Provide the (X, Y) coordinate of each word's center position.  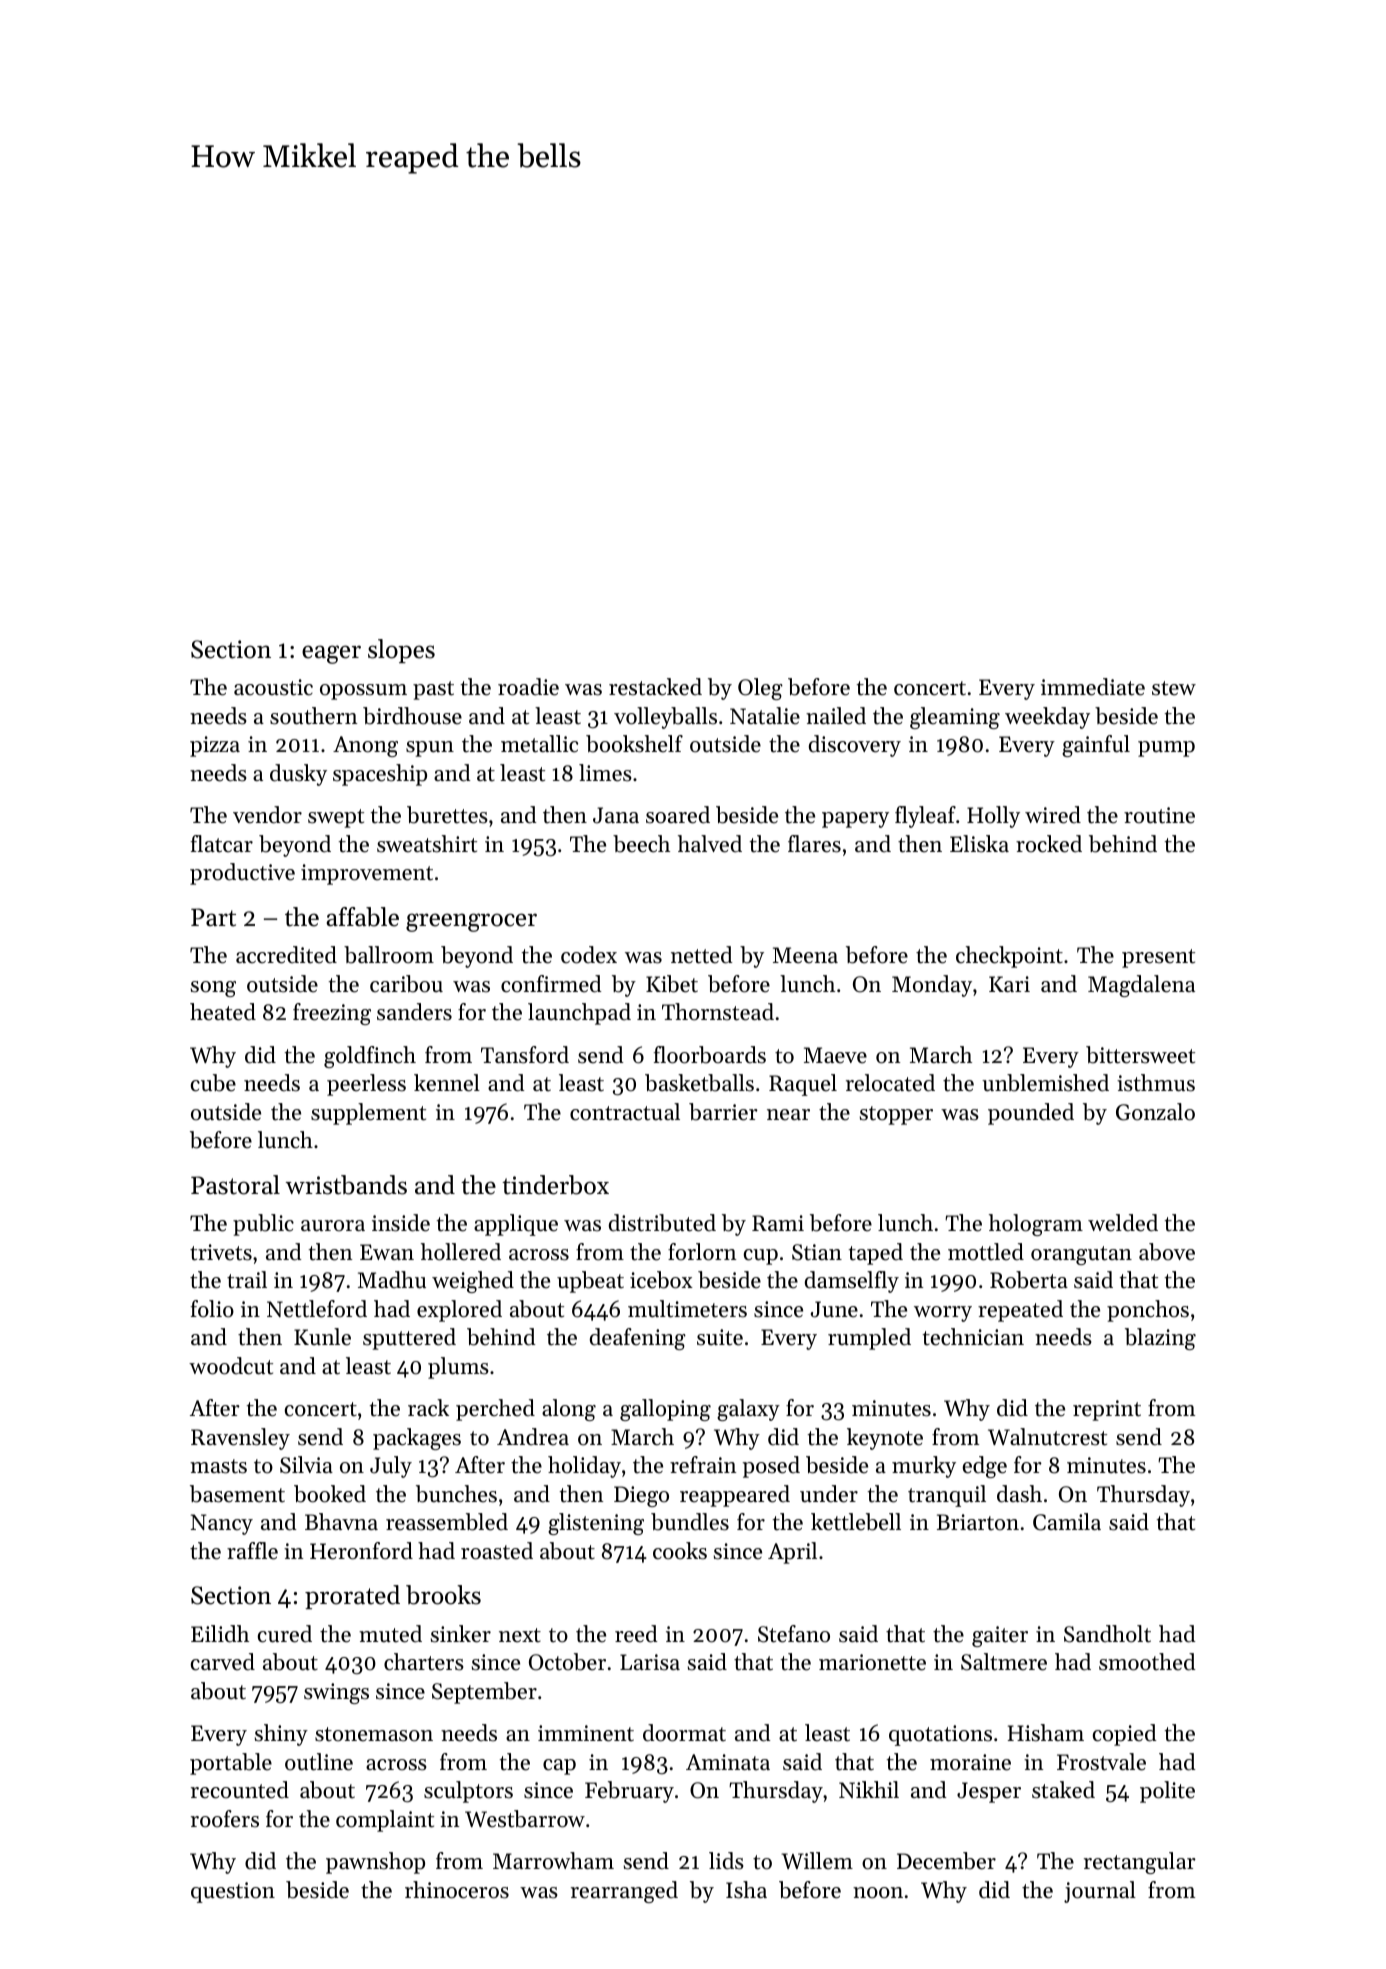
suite (720, 1337)
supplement (368, 1114)
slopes (401, 651)
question (233, 1892)
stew (1174, 688)
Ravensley (240, 1439)
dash (1019, 1494)
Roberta (1029, 1280)
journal (1100, 1892)
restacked (655, 687)
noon (878, 1893)
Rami (778, 1223)
